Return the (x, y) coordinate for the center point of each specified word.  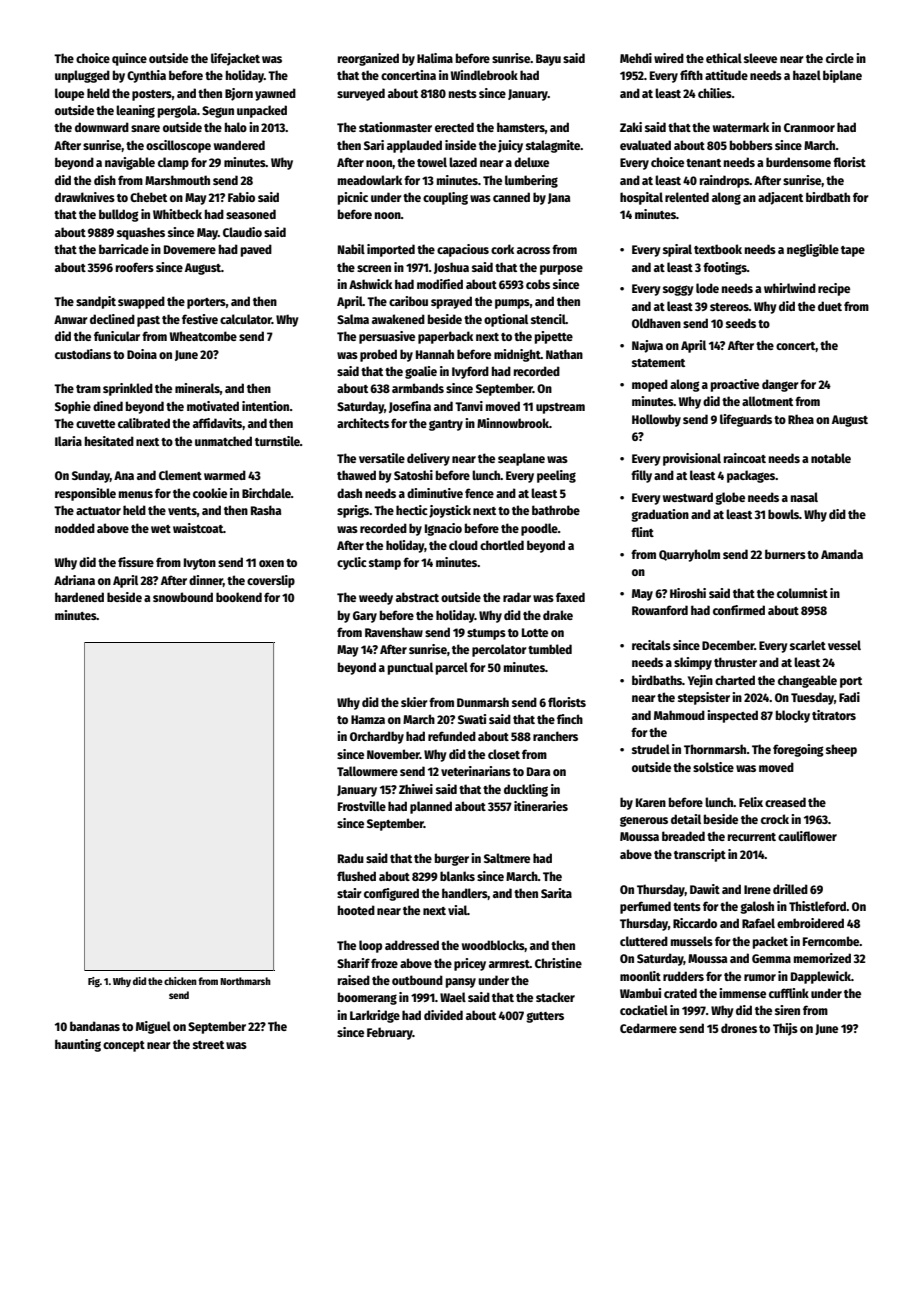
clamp (173, 163)
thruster (735, 662)
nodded (75, 528)
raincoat (745, 458)
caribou (408, 301)
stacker (555, 997)
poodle (539, 529)
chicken (180, 981)
